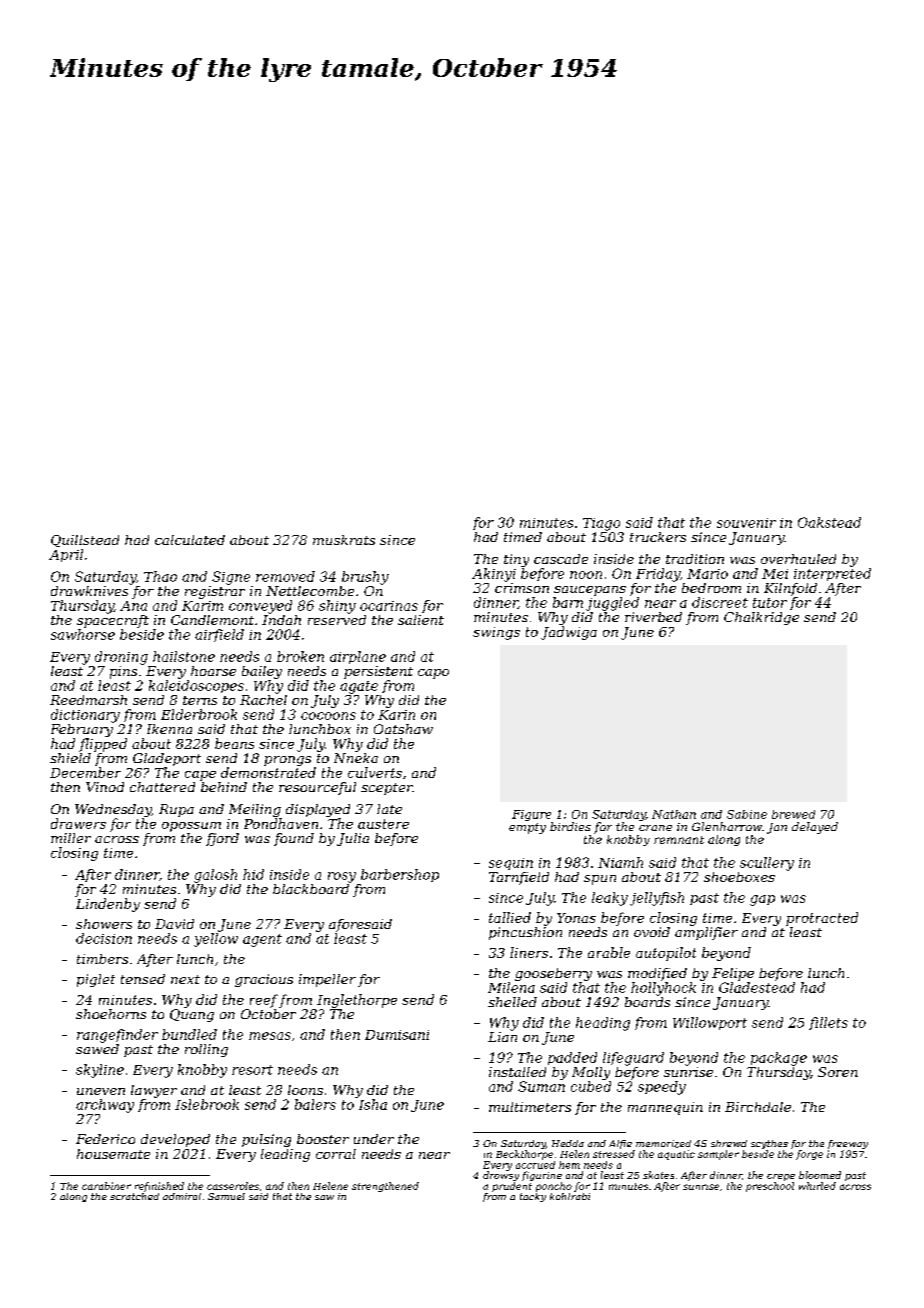 This image has height=1308, width=924. What do you see at coordinates (767, 864) in the image?
I see `scullery` at bounding box center [767, 864].
